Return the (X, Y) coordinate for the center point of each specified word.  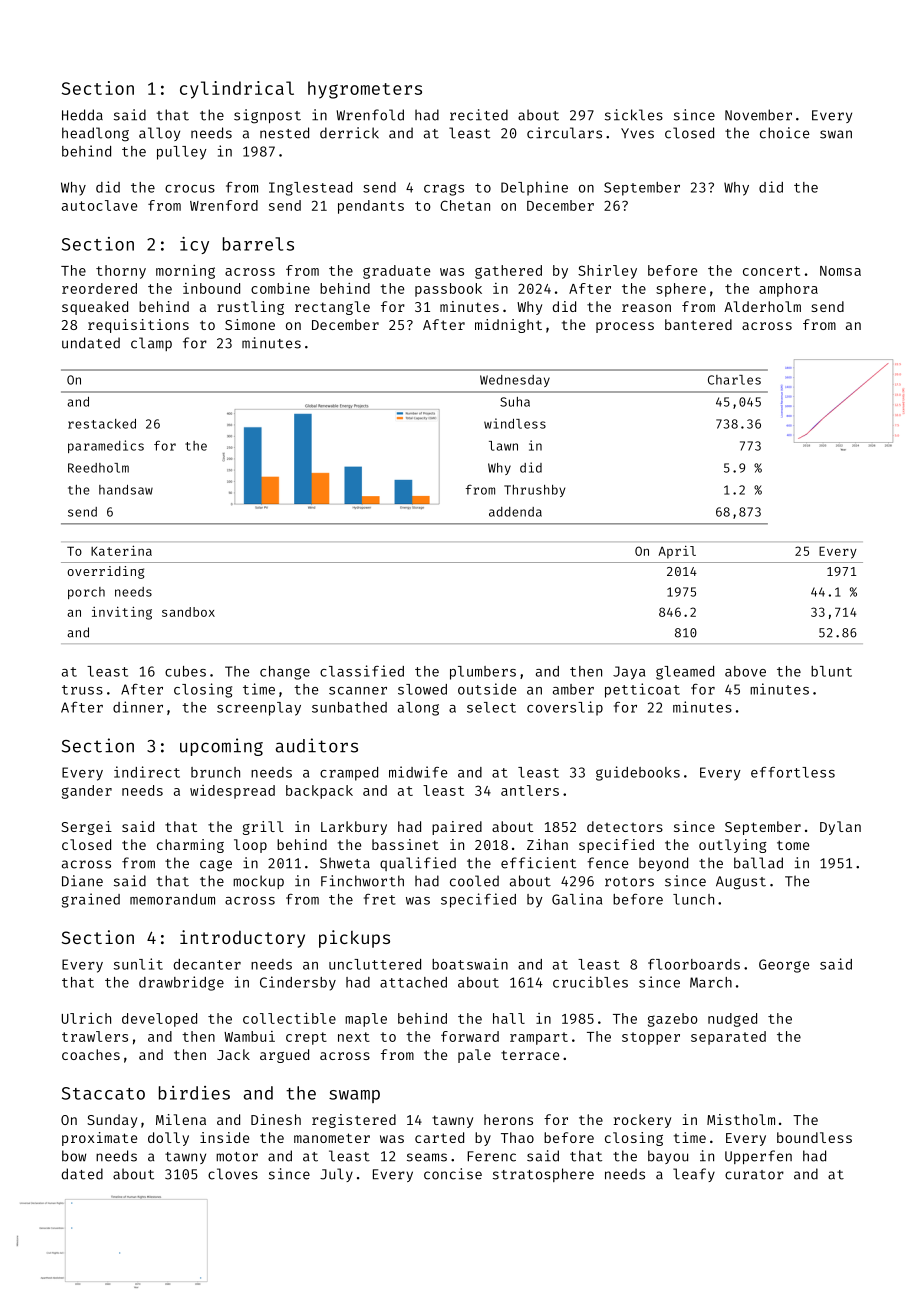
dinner (138, 707)
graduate (396, 272)
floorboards (694, 964)
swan (836, 134)
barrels (258, 244)
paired (457, 828)
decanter (207, 964)
